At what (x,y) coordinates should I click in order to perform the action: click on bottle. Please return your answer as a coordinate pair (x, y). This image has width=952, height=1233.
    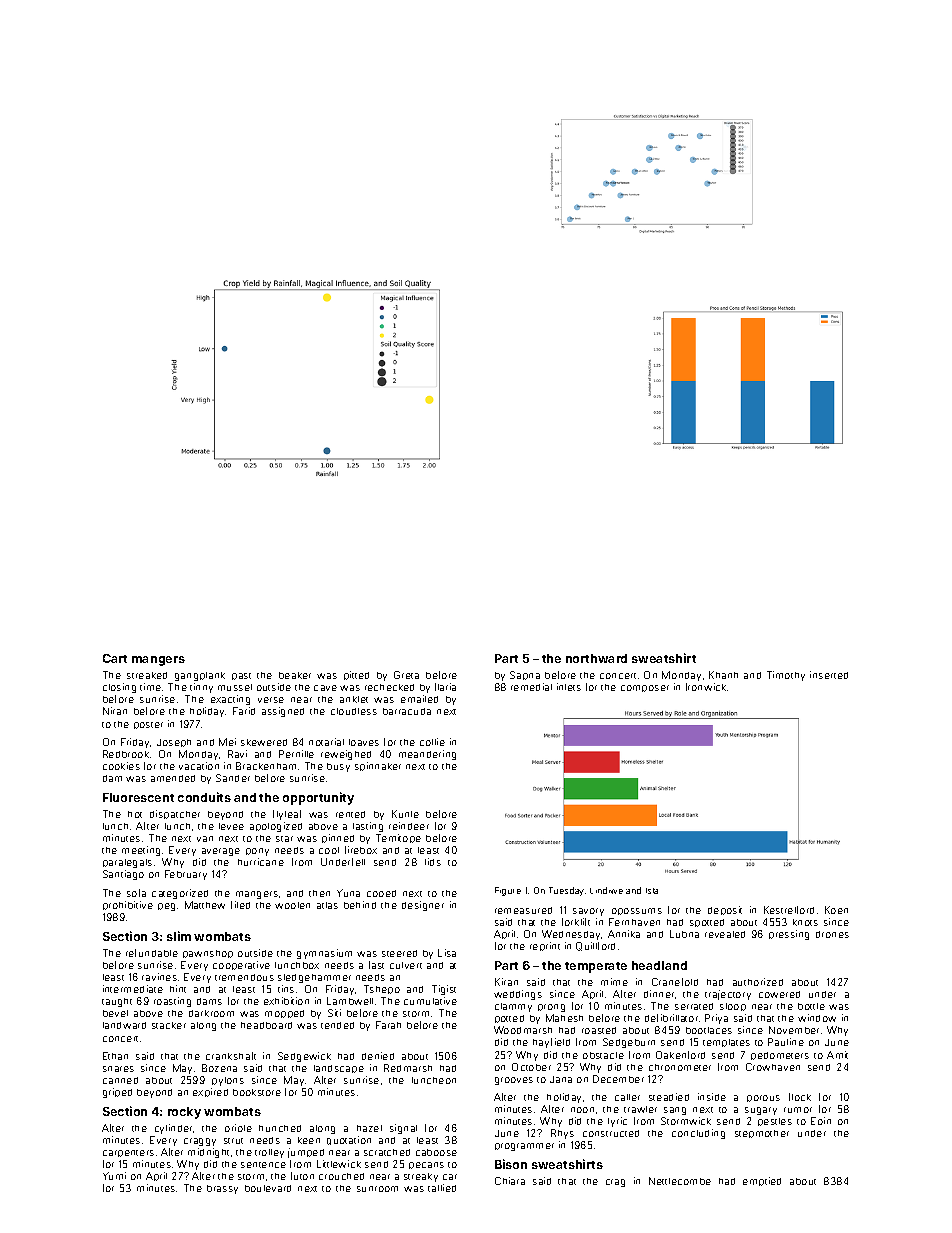
    Looking at the image, I should click on (811, 1006).
